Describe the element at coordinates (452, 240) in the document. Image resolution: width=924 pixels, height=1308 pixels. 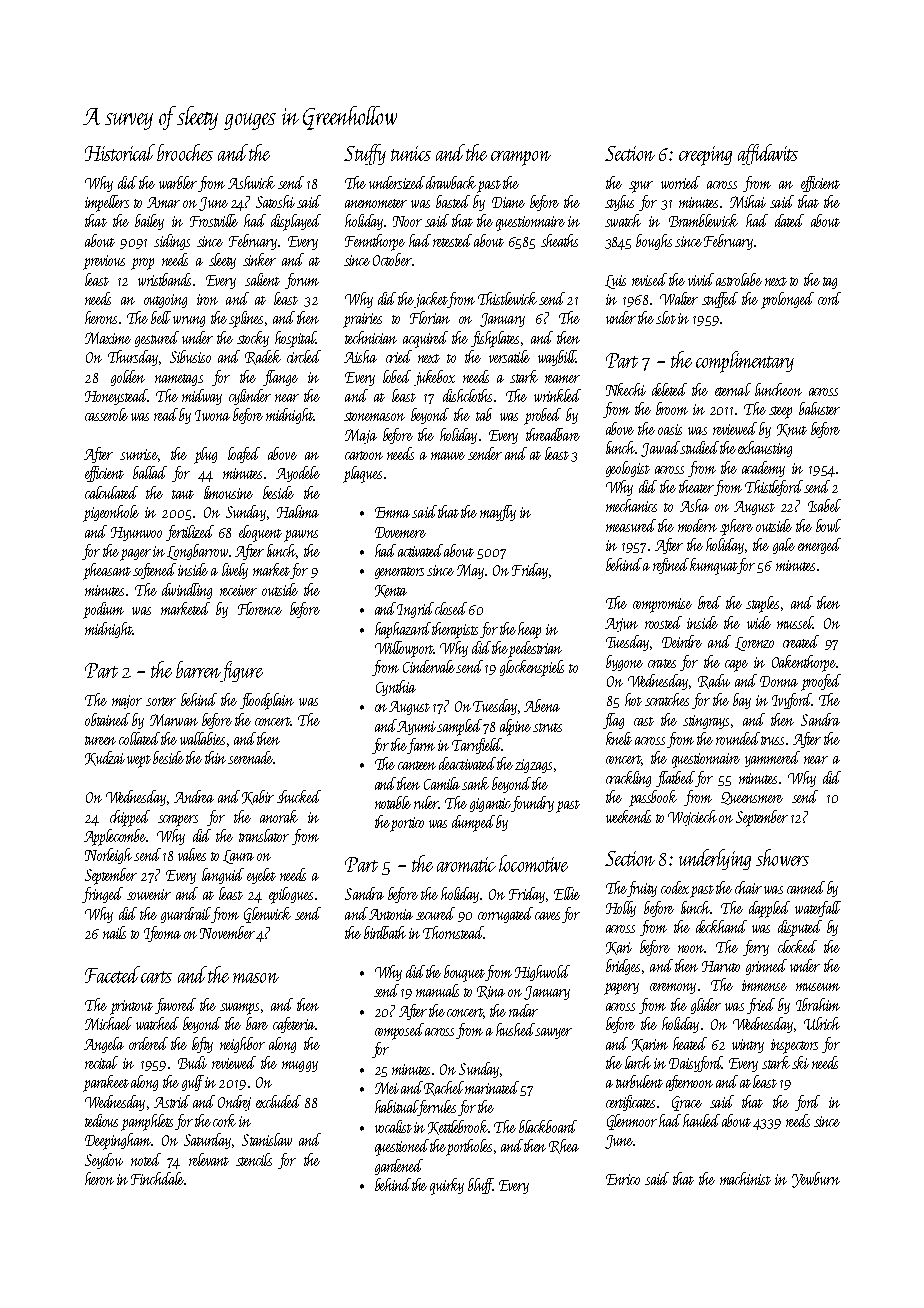
I see `retested` at that location.
